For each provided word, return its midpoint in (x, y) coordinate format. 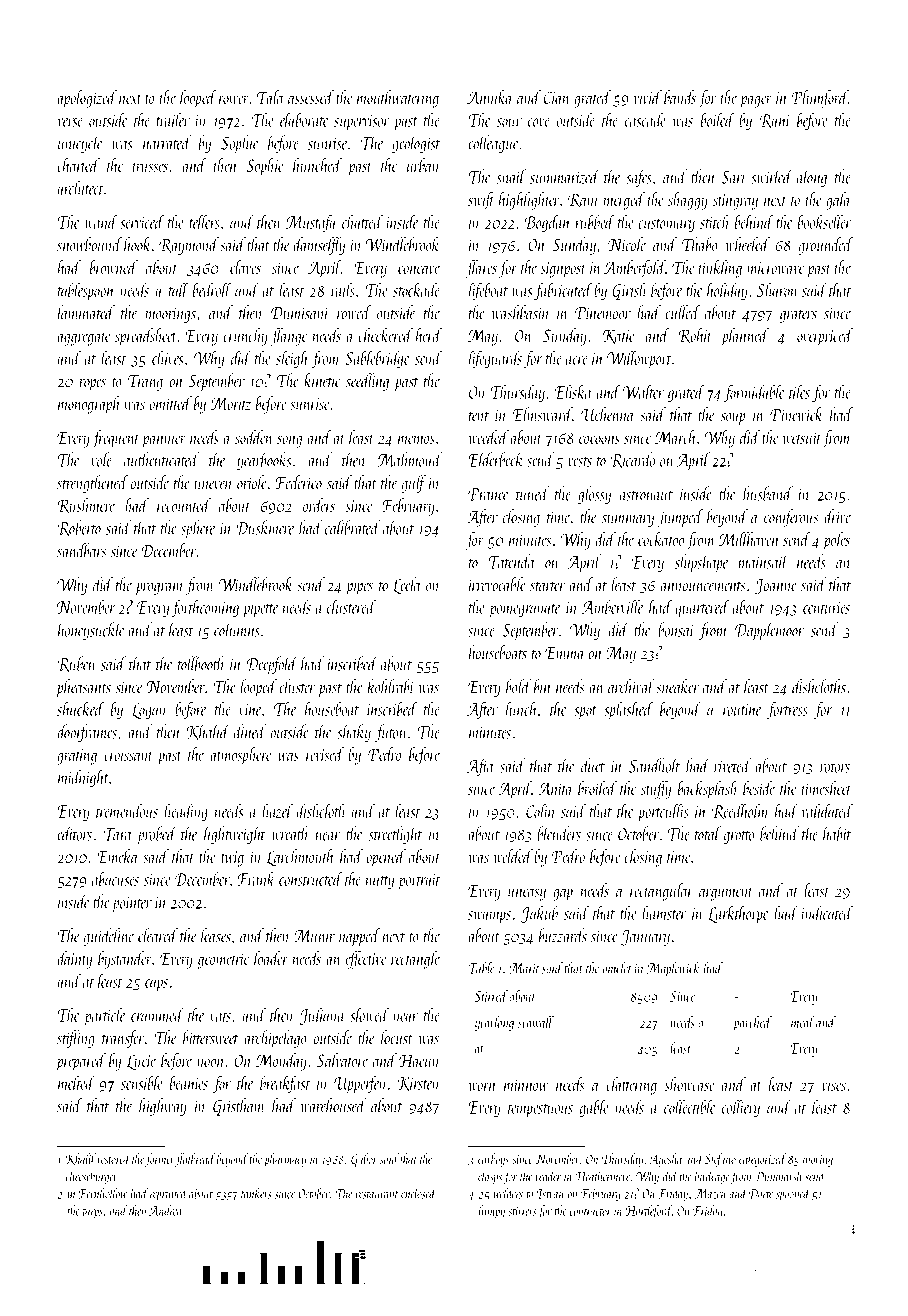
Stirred (491, 996)
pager (756, 101)
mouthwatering (398, 99)
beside (759, 788)
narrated (167, 142)
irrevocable (497, 584)
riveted (732, 765)
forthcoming (205, 608)
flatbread (195, 1160)
